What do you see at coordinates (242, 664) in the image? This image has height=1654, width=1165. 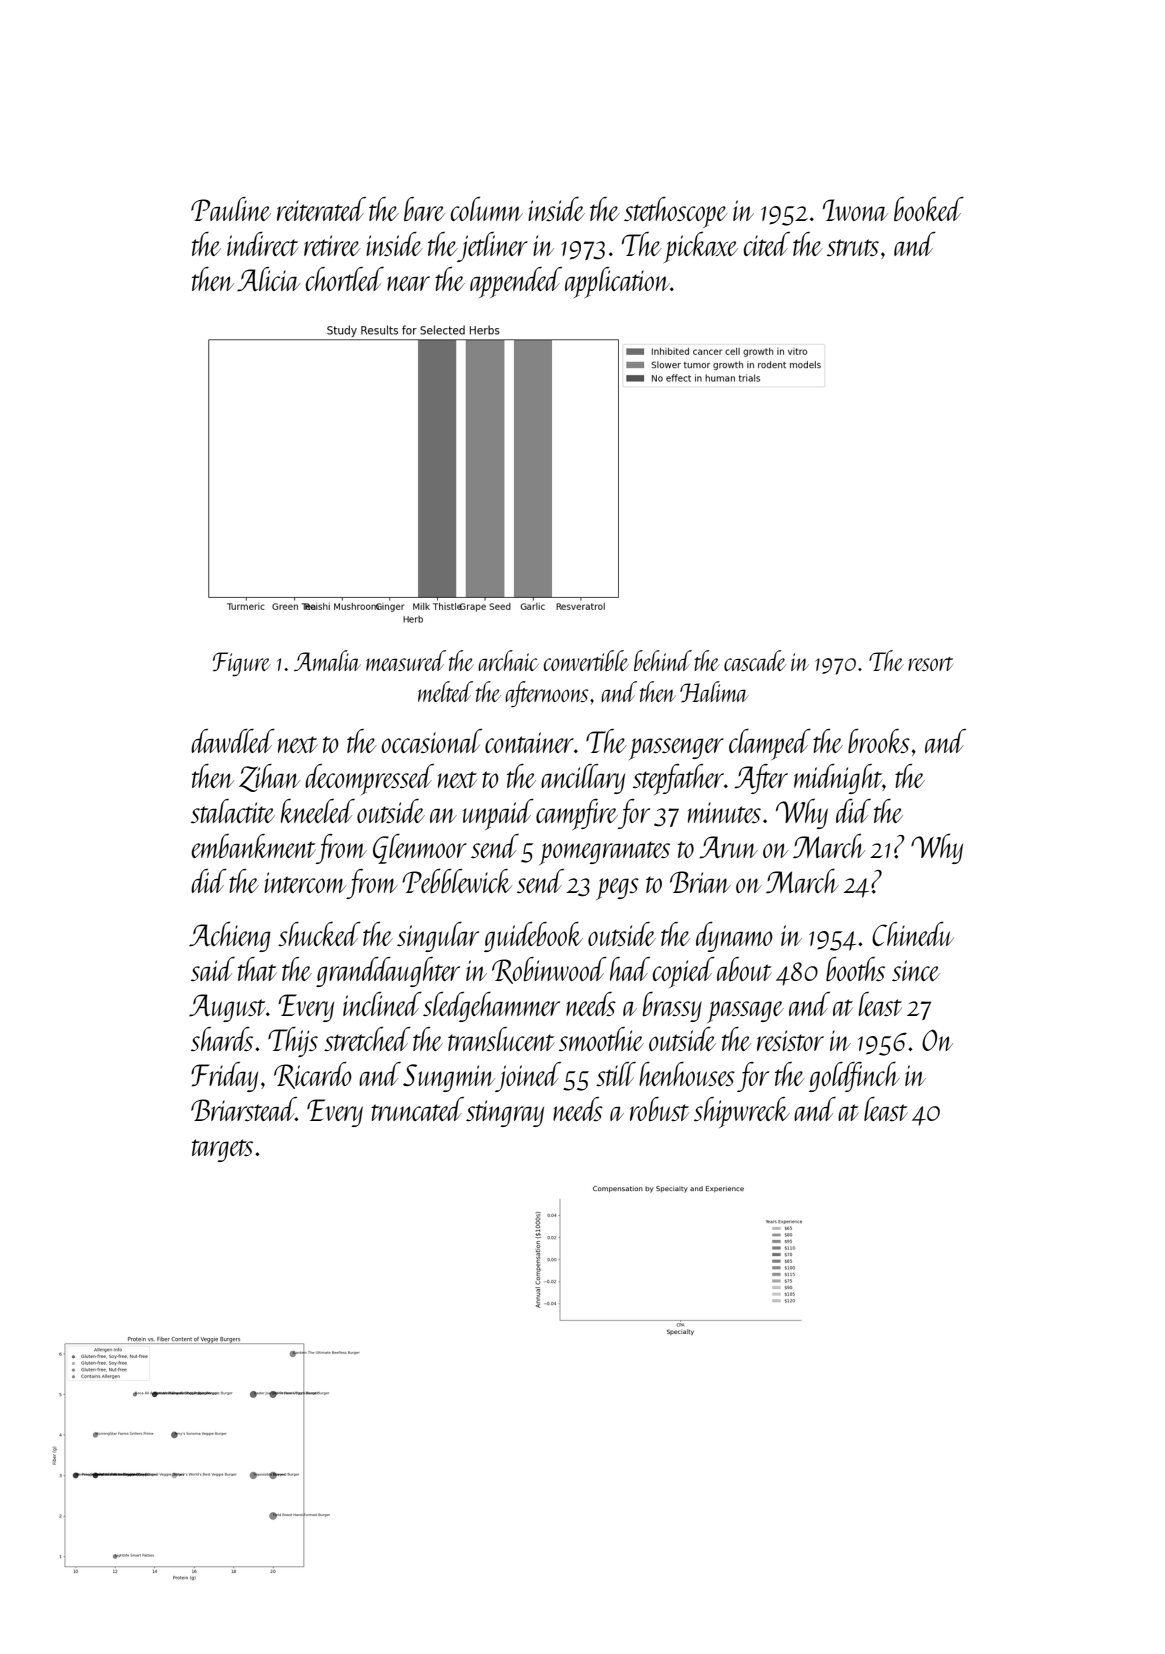 I see `Figure` at bounding box center [242, 664].
